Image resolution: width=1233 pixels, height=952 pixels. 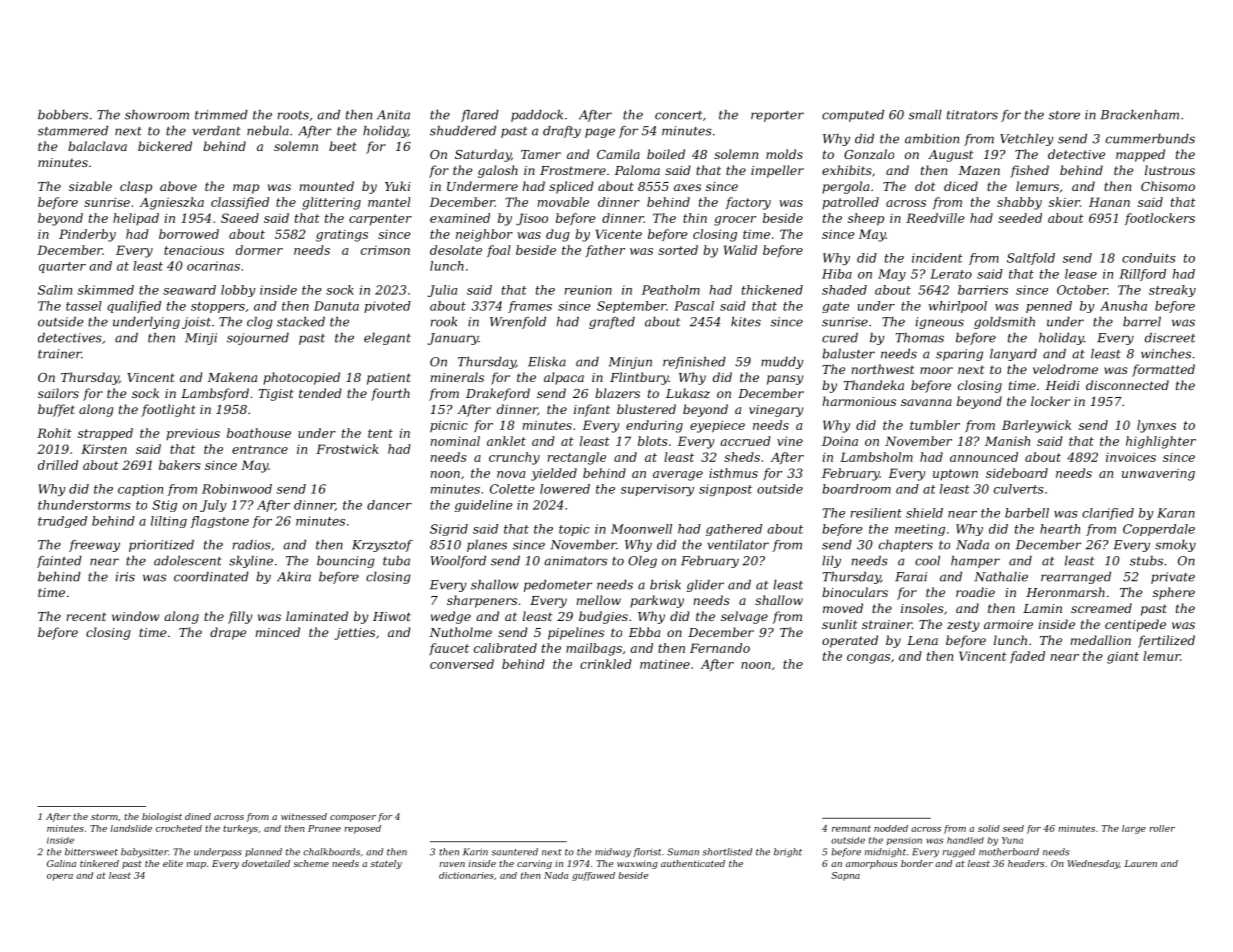 What do you see at coordinates (162, 817) in the screenshot?
I see `biologist` at bounding box center [162, 817].
